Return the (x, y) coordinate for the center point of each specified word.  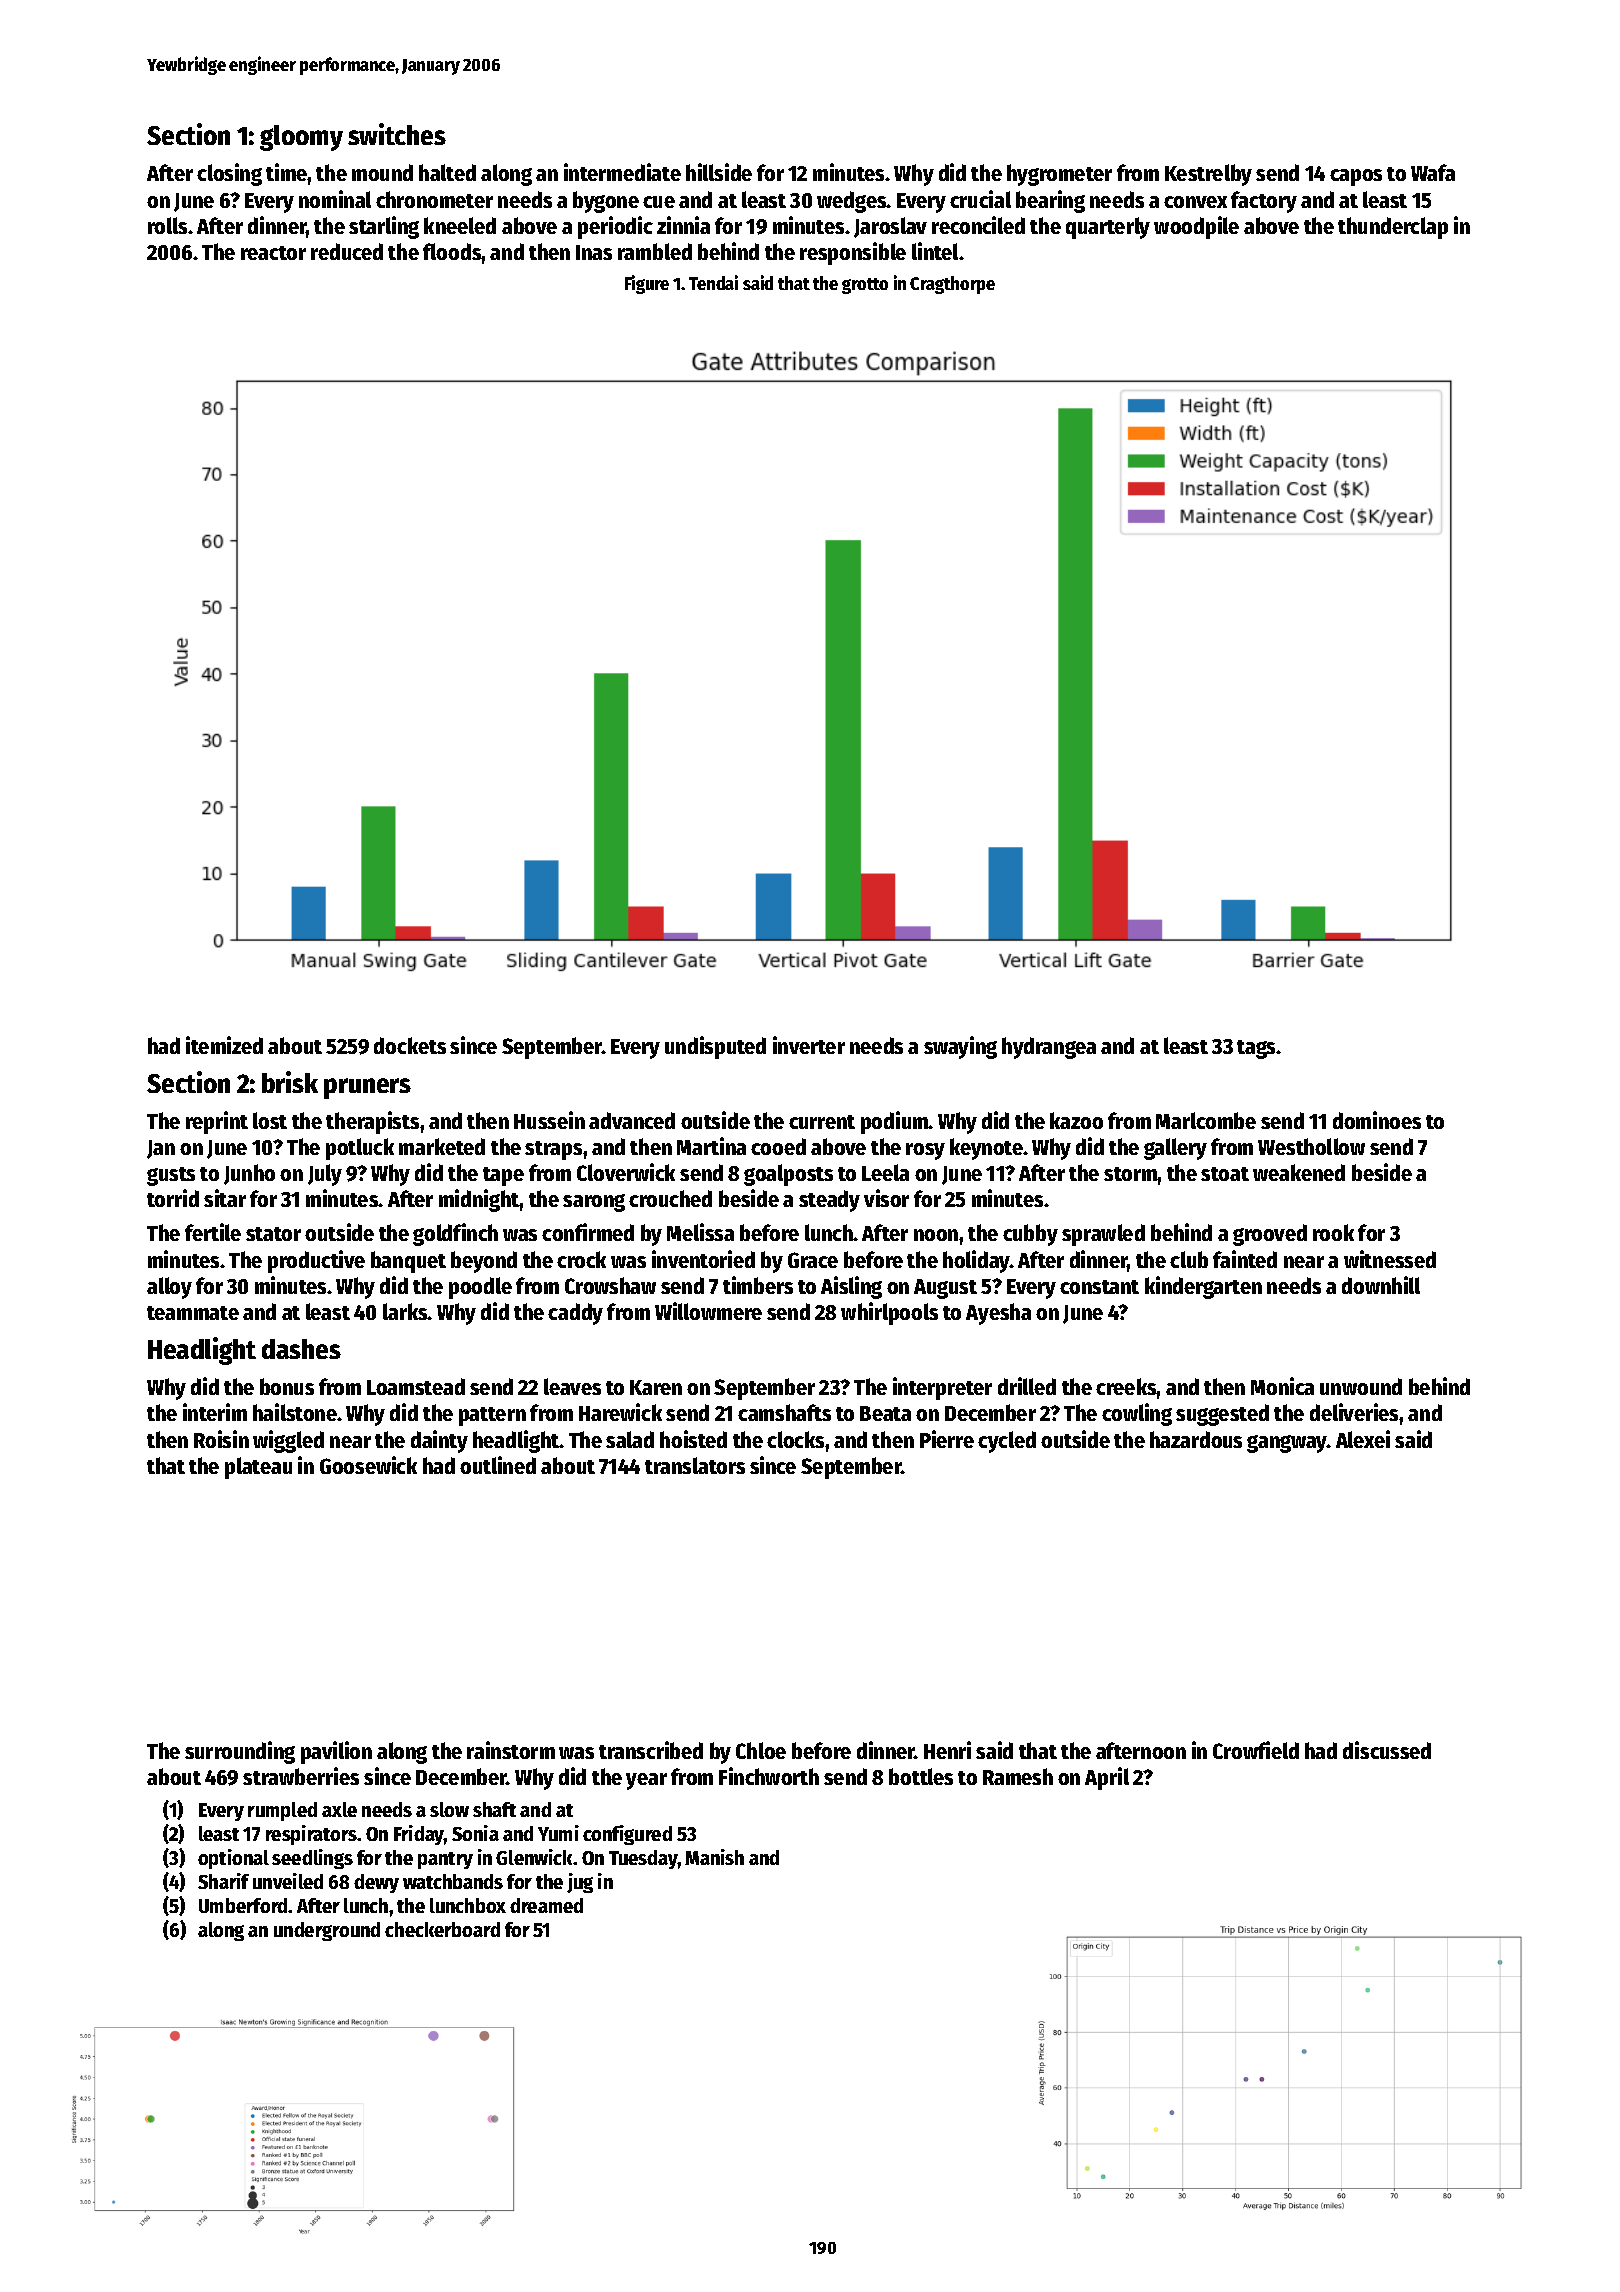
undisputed (715, 1047)
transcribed (651, 1750)
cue (659, 202)
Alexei (1363, 1439)
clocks (795, 1439)
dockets (410, 1045)
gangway (1287, 1444)
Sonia (475, 1833)
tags (1257, 1049)
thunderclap (1393, 228)
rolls (167, 225)
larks (405, 1311)
